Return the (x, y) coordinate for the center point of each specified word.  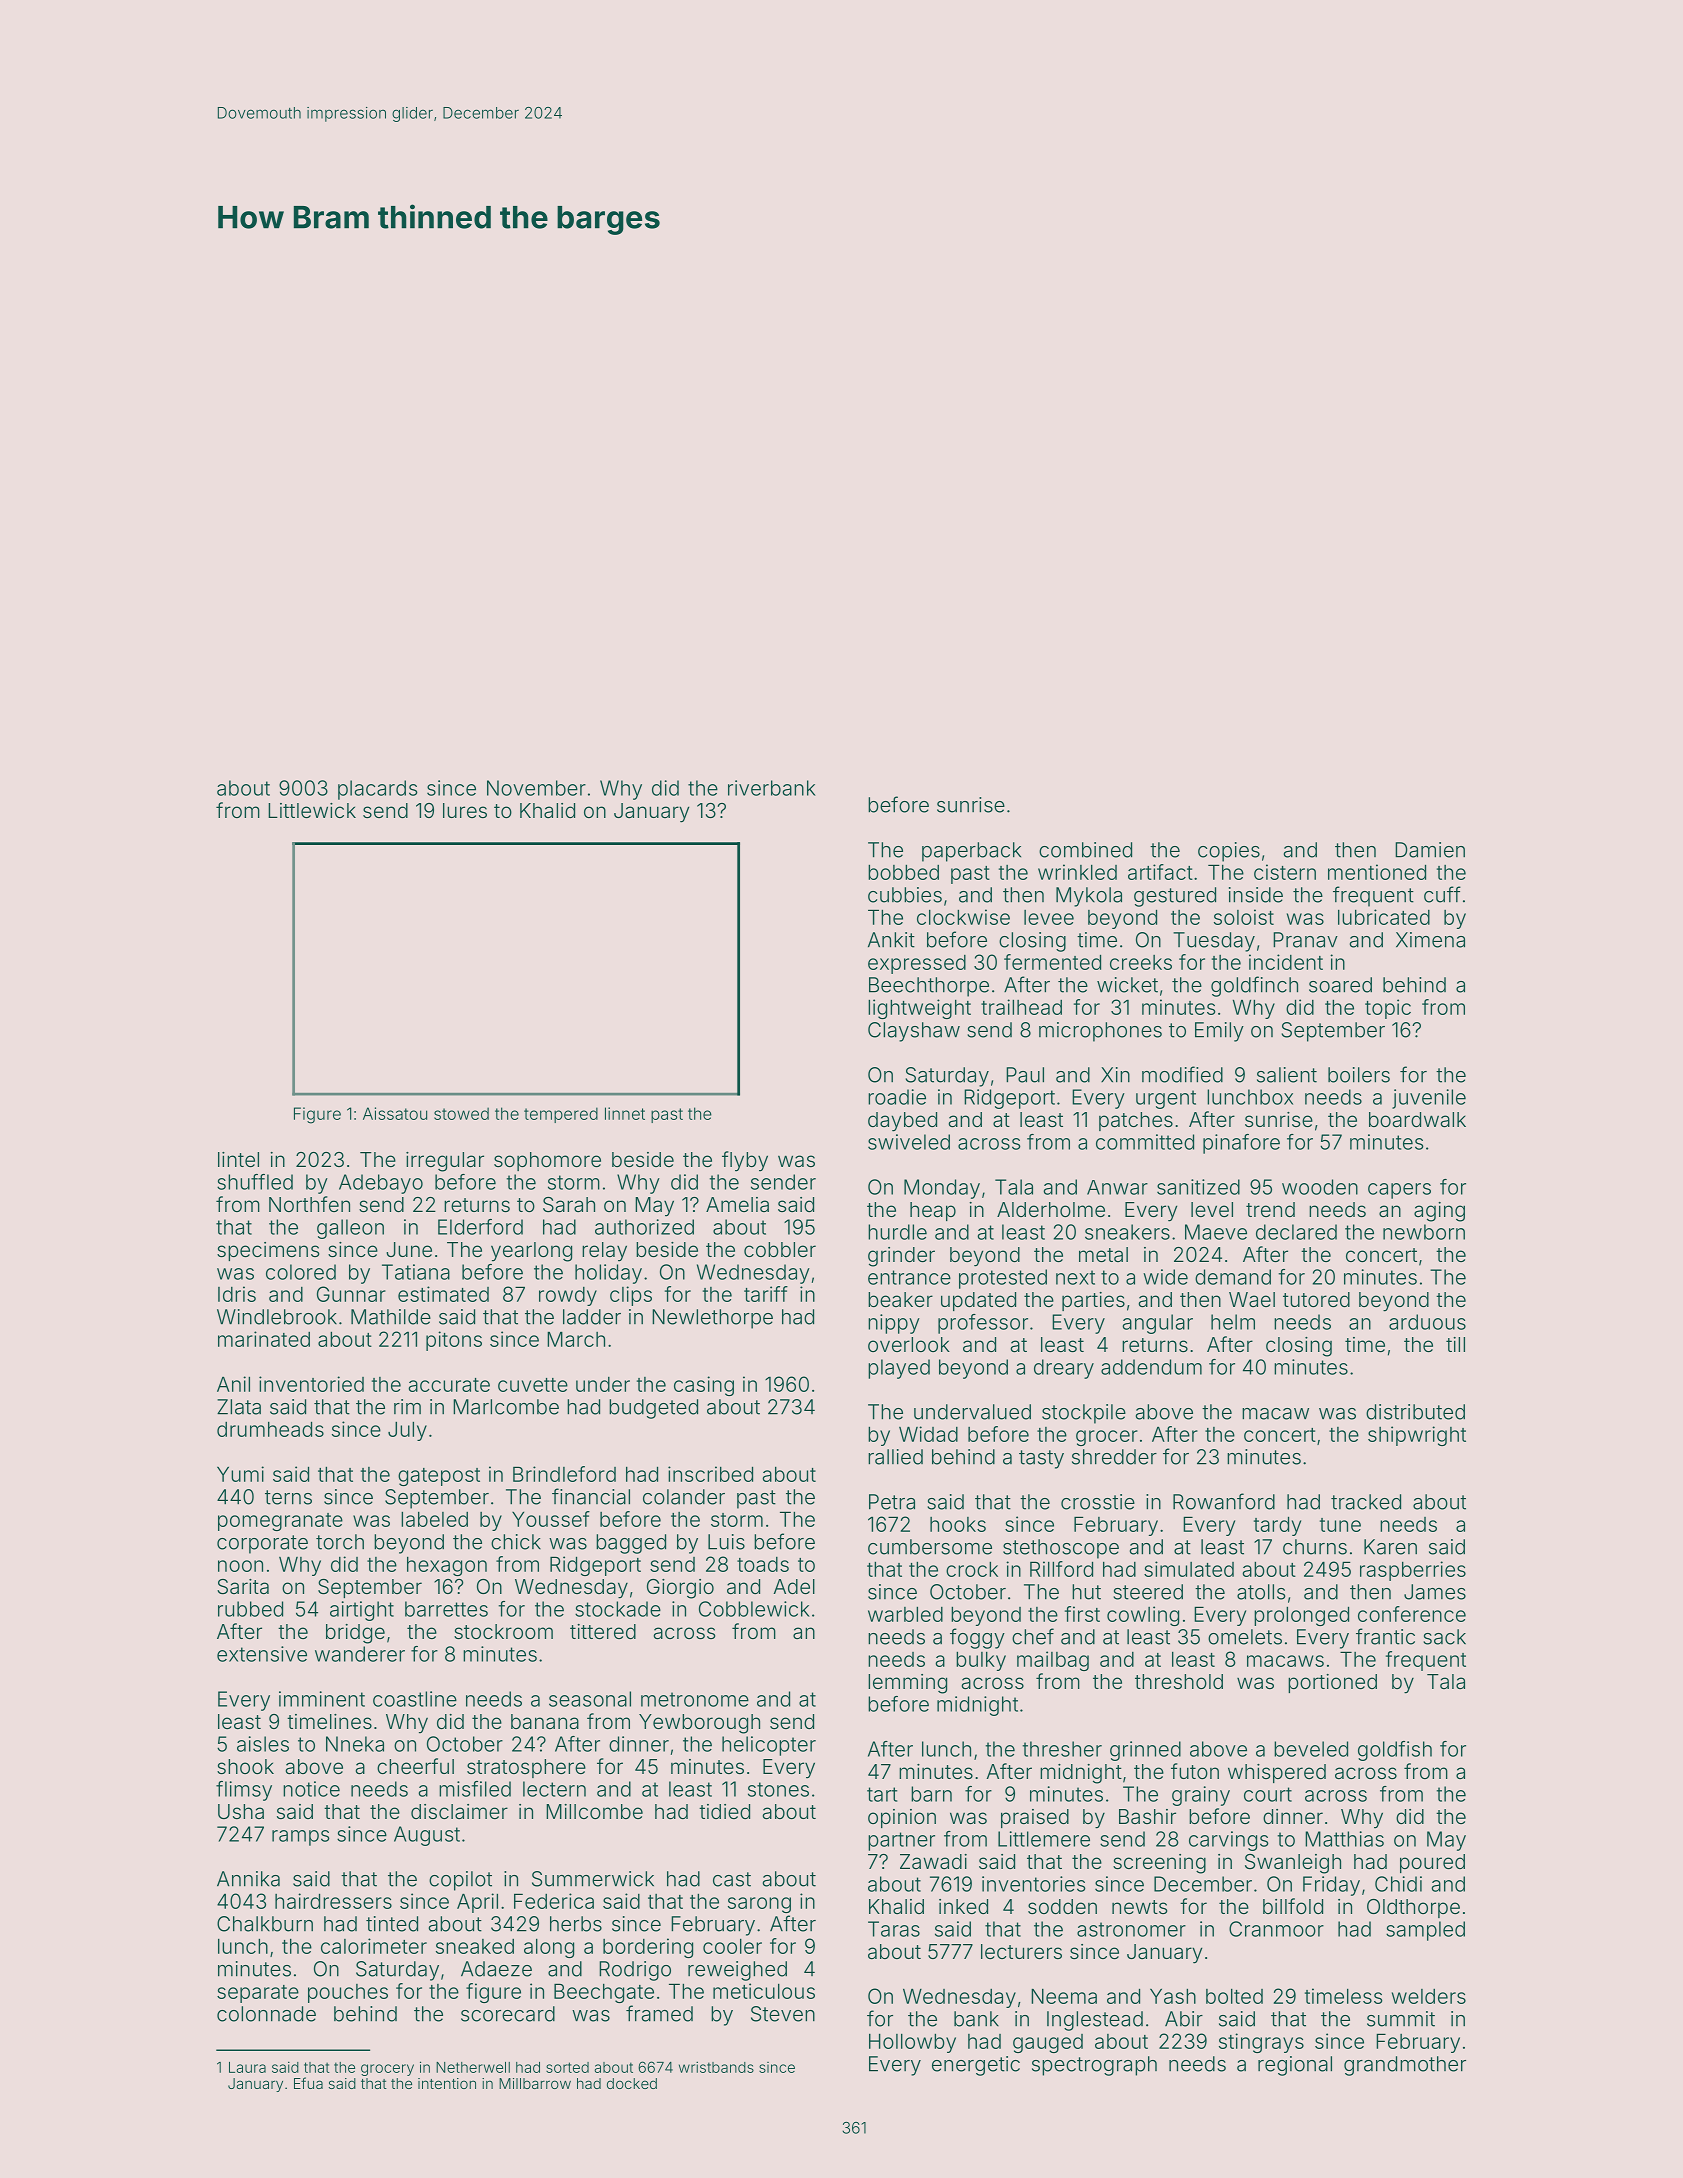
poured (1432, 1863)
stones (778, 1789)
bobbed (903, 872)
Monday (942, 1189)
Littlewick (312, 810)
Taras (894, 1929)
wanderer (360, 1654)
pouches (348, 1993)
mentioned (1377, 872)
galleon (350, 1229)
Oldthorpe (1413, 1908)
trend (1270, 1209)
